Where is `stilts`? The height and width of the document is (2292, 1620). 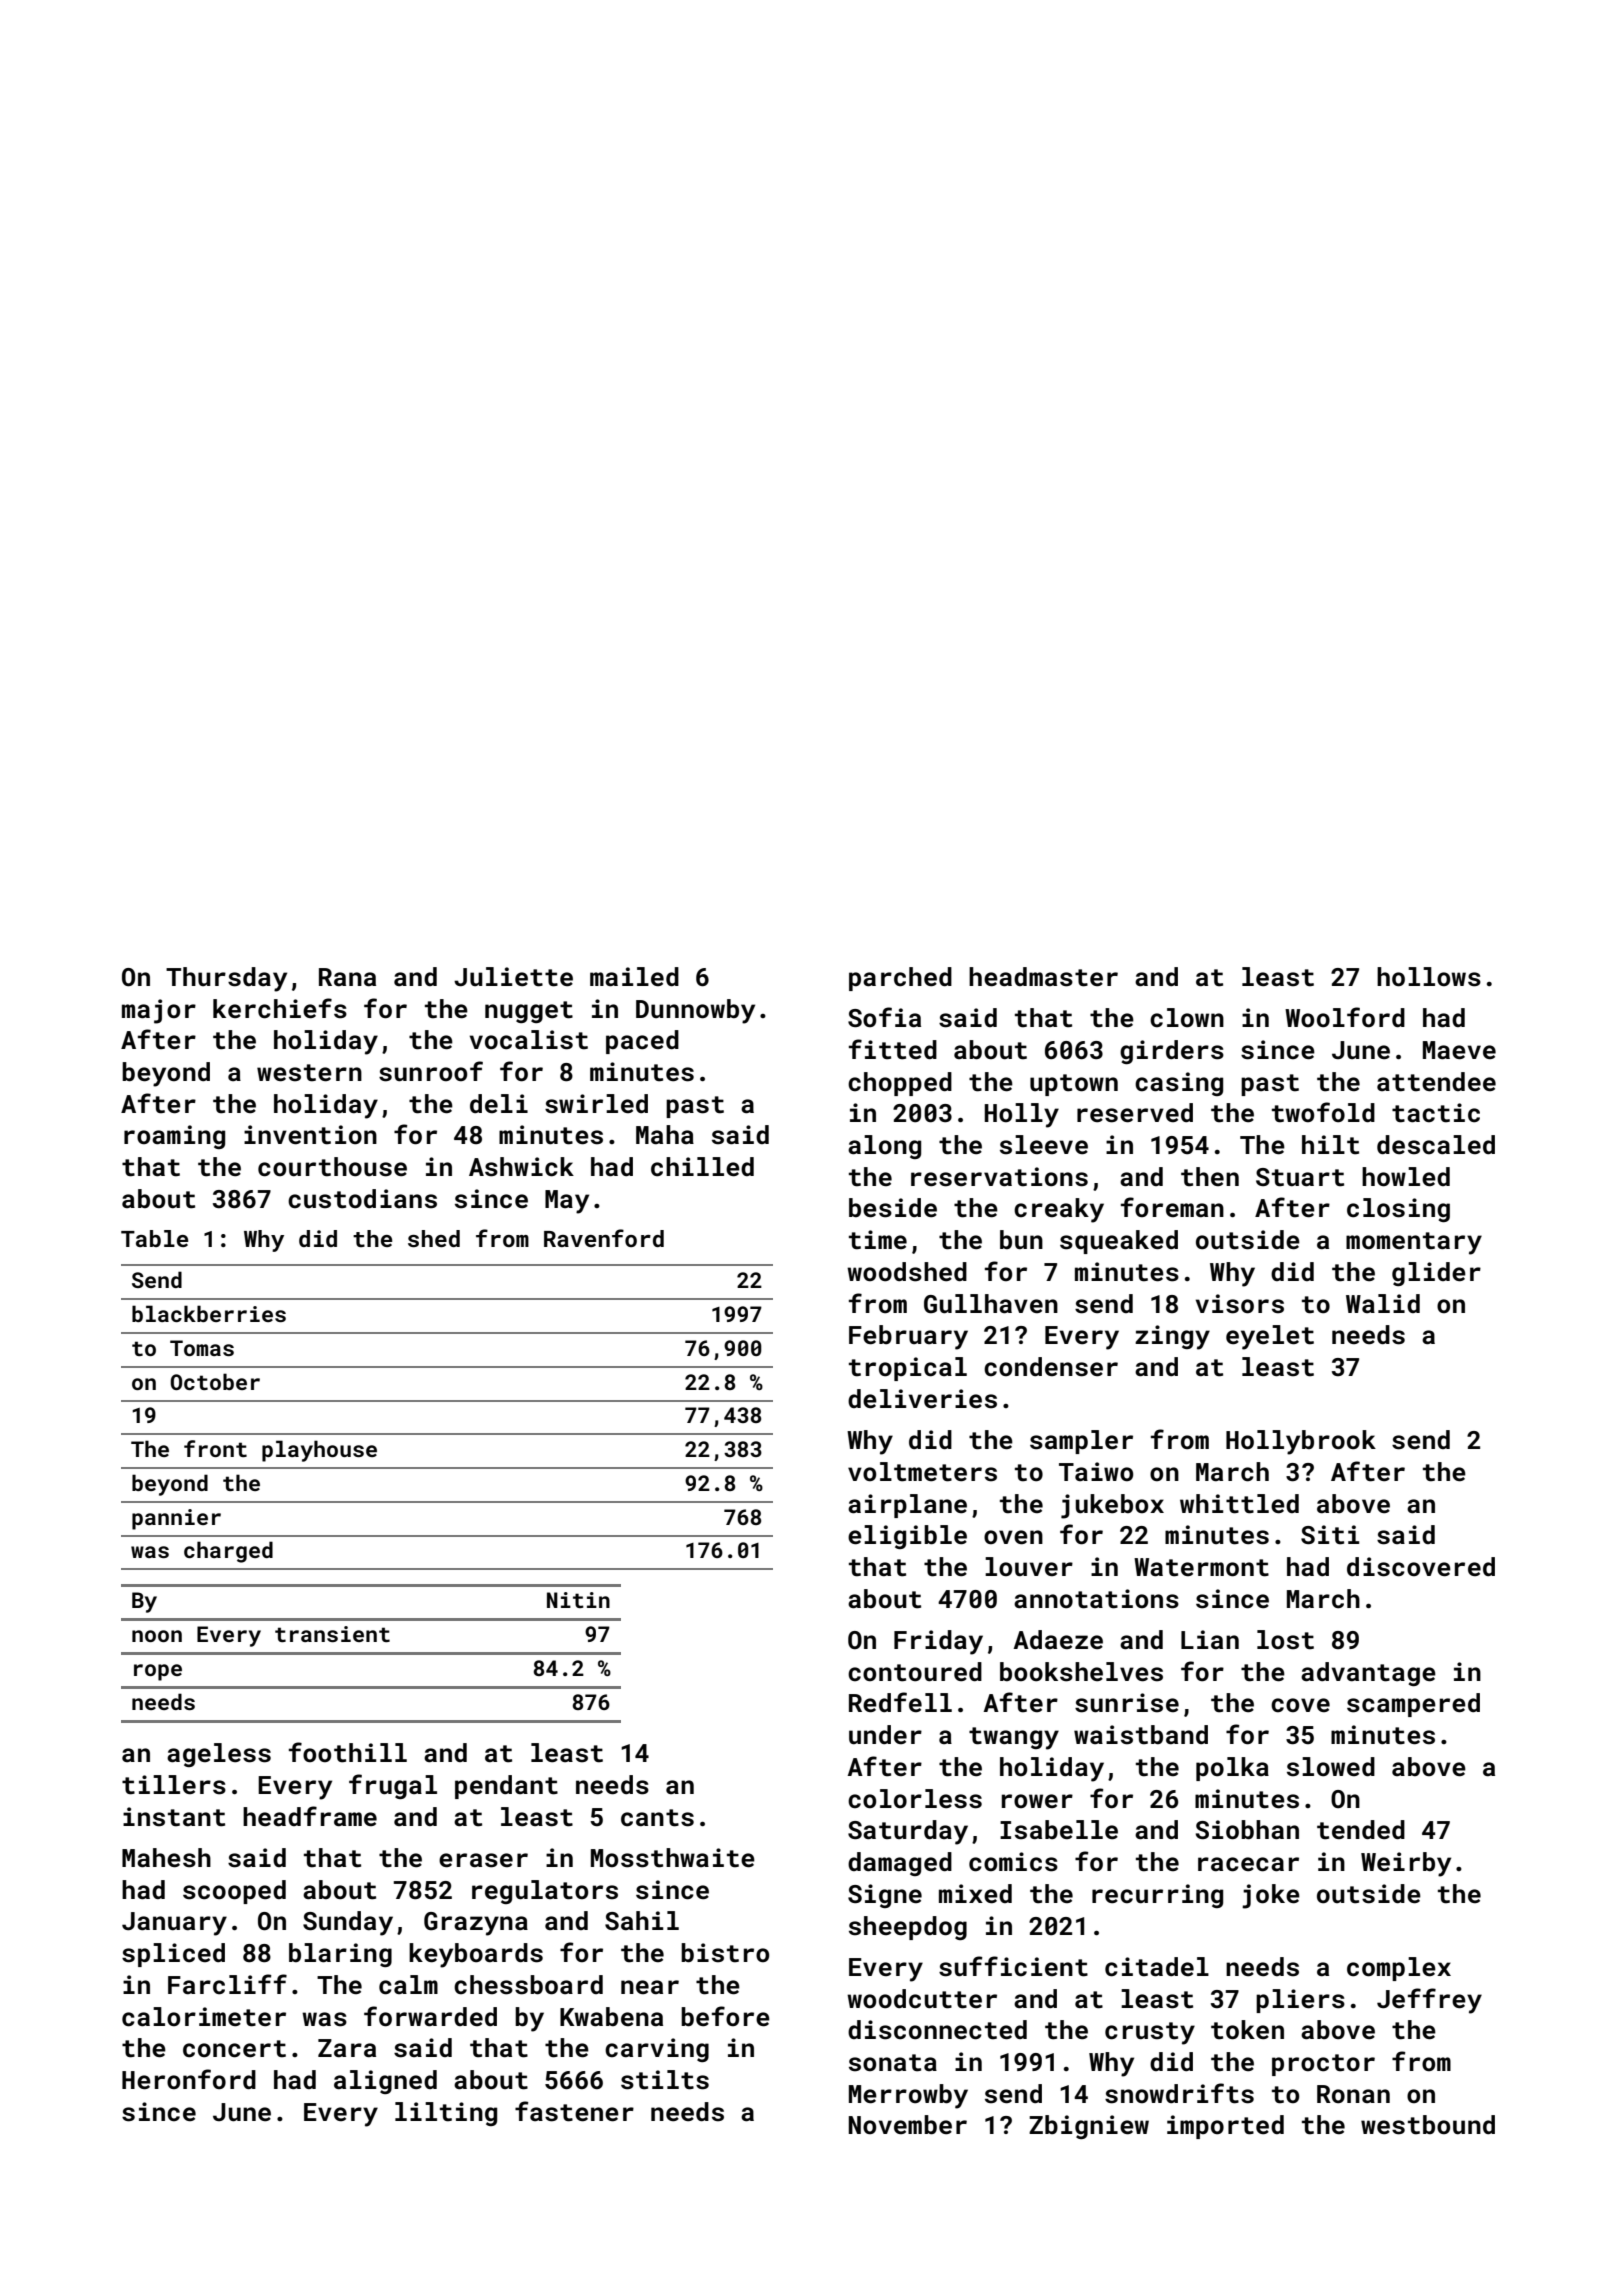 stilts is located at coordinates (665, 2080).
